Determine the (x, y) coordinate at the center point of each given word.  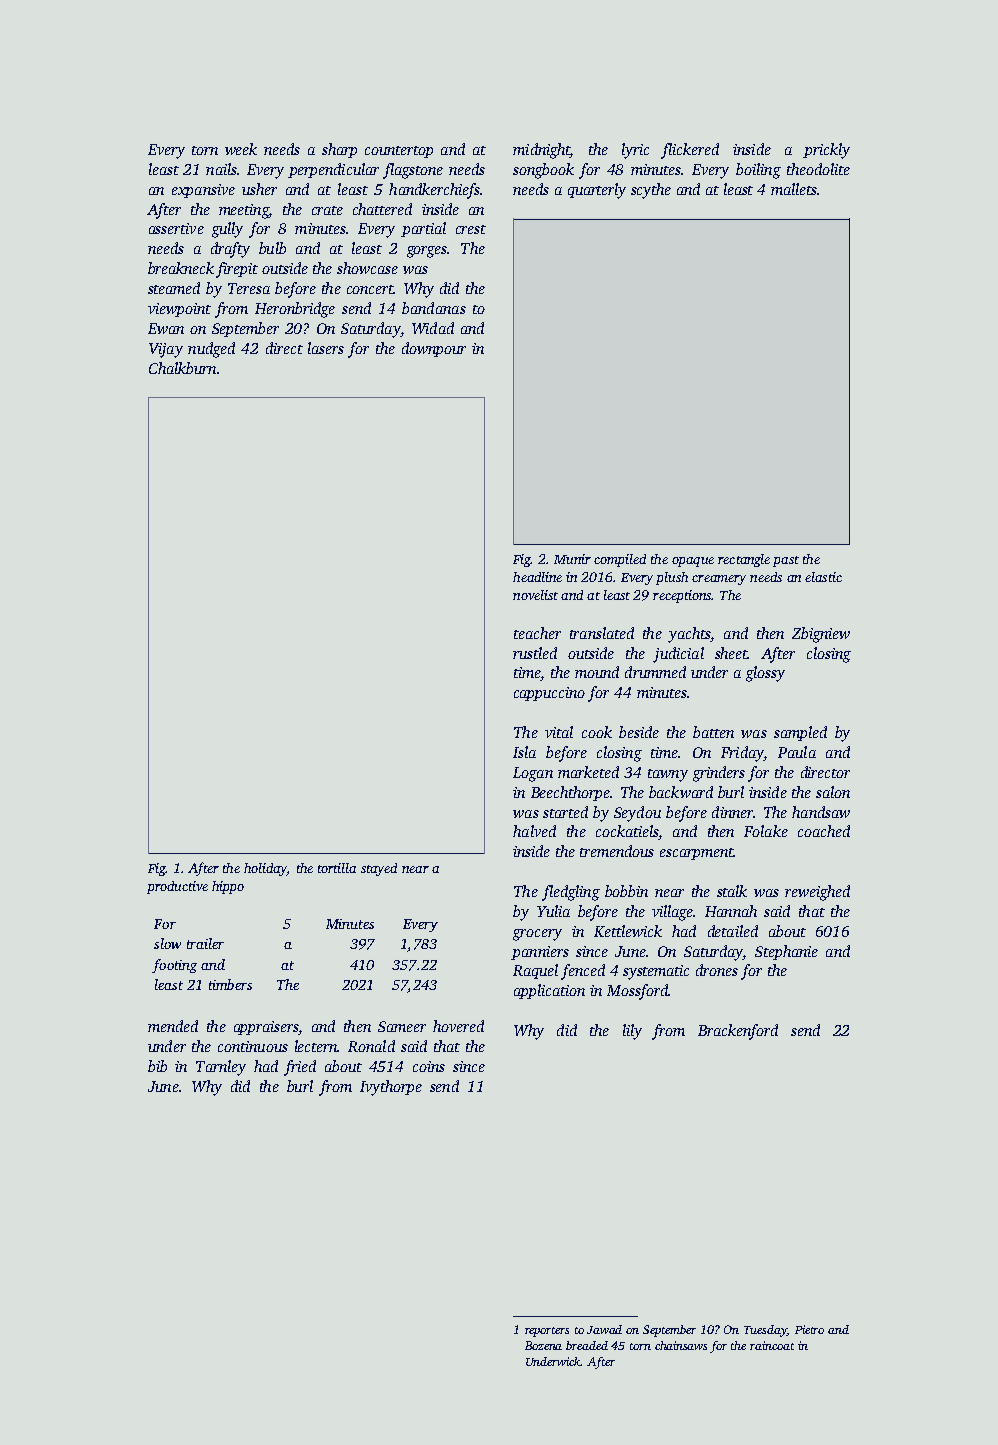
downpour (434, 349)
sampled (800, 733)
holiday (265, 869)
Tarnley (221, 1068)
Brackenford (738, 1032)
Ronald (371, 1046)
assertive (176, 228)
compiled (620, 560)
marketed (588, 772)
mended (173, 1026)
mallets (794, 189)
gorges (427, 252)
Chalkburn (182, 368)
